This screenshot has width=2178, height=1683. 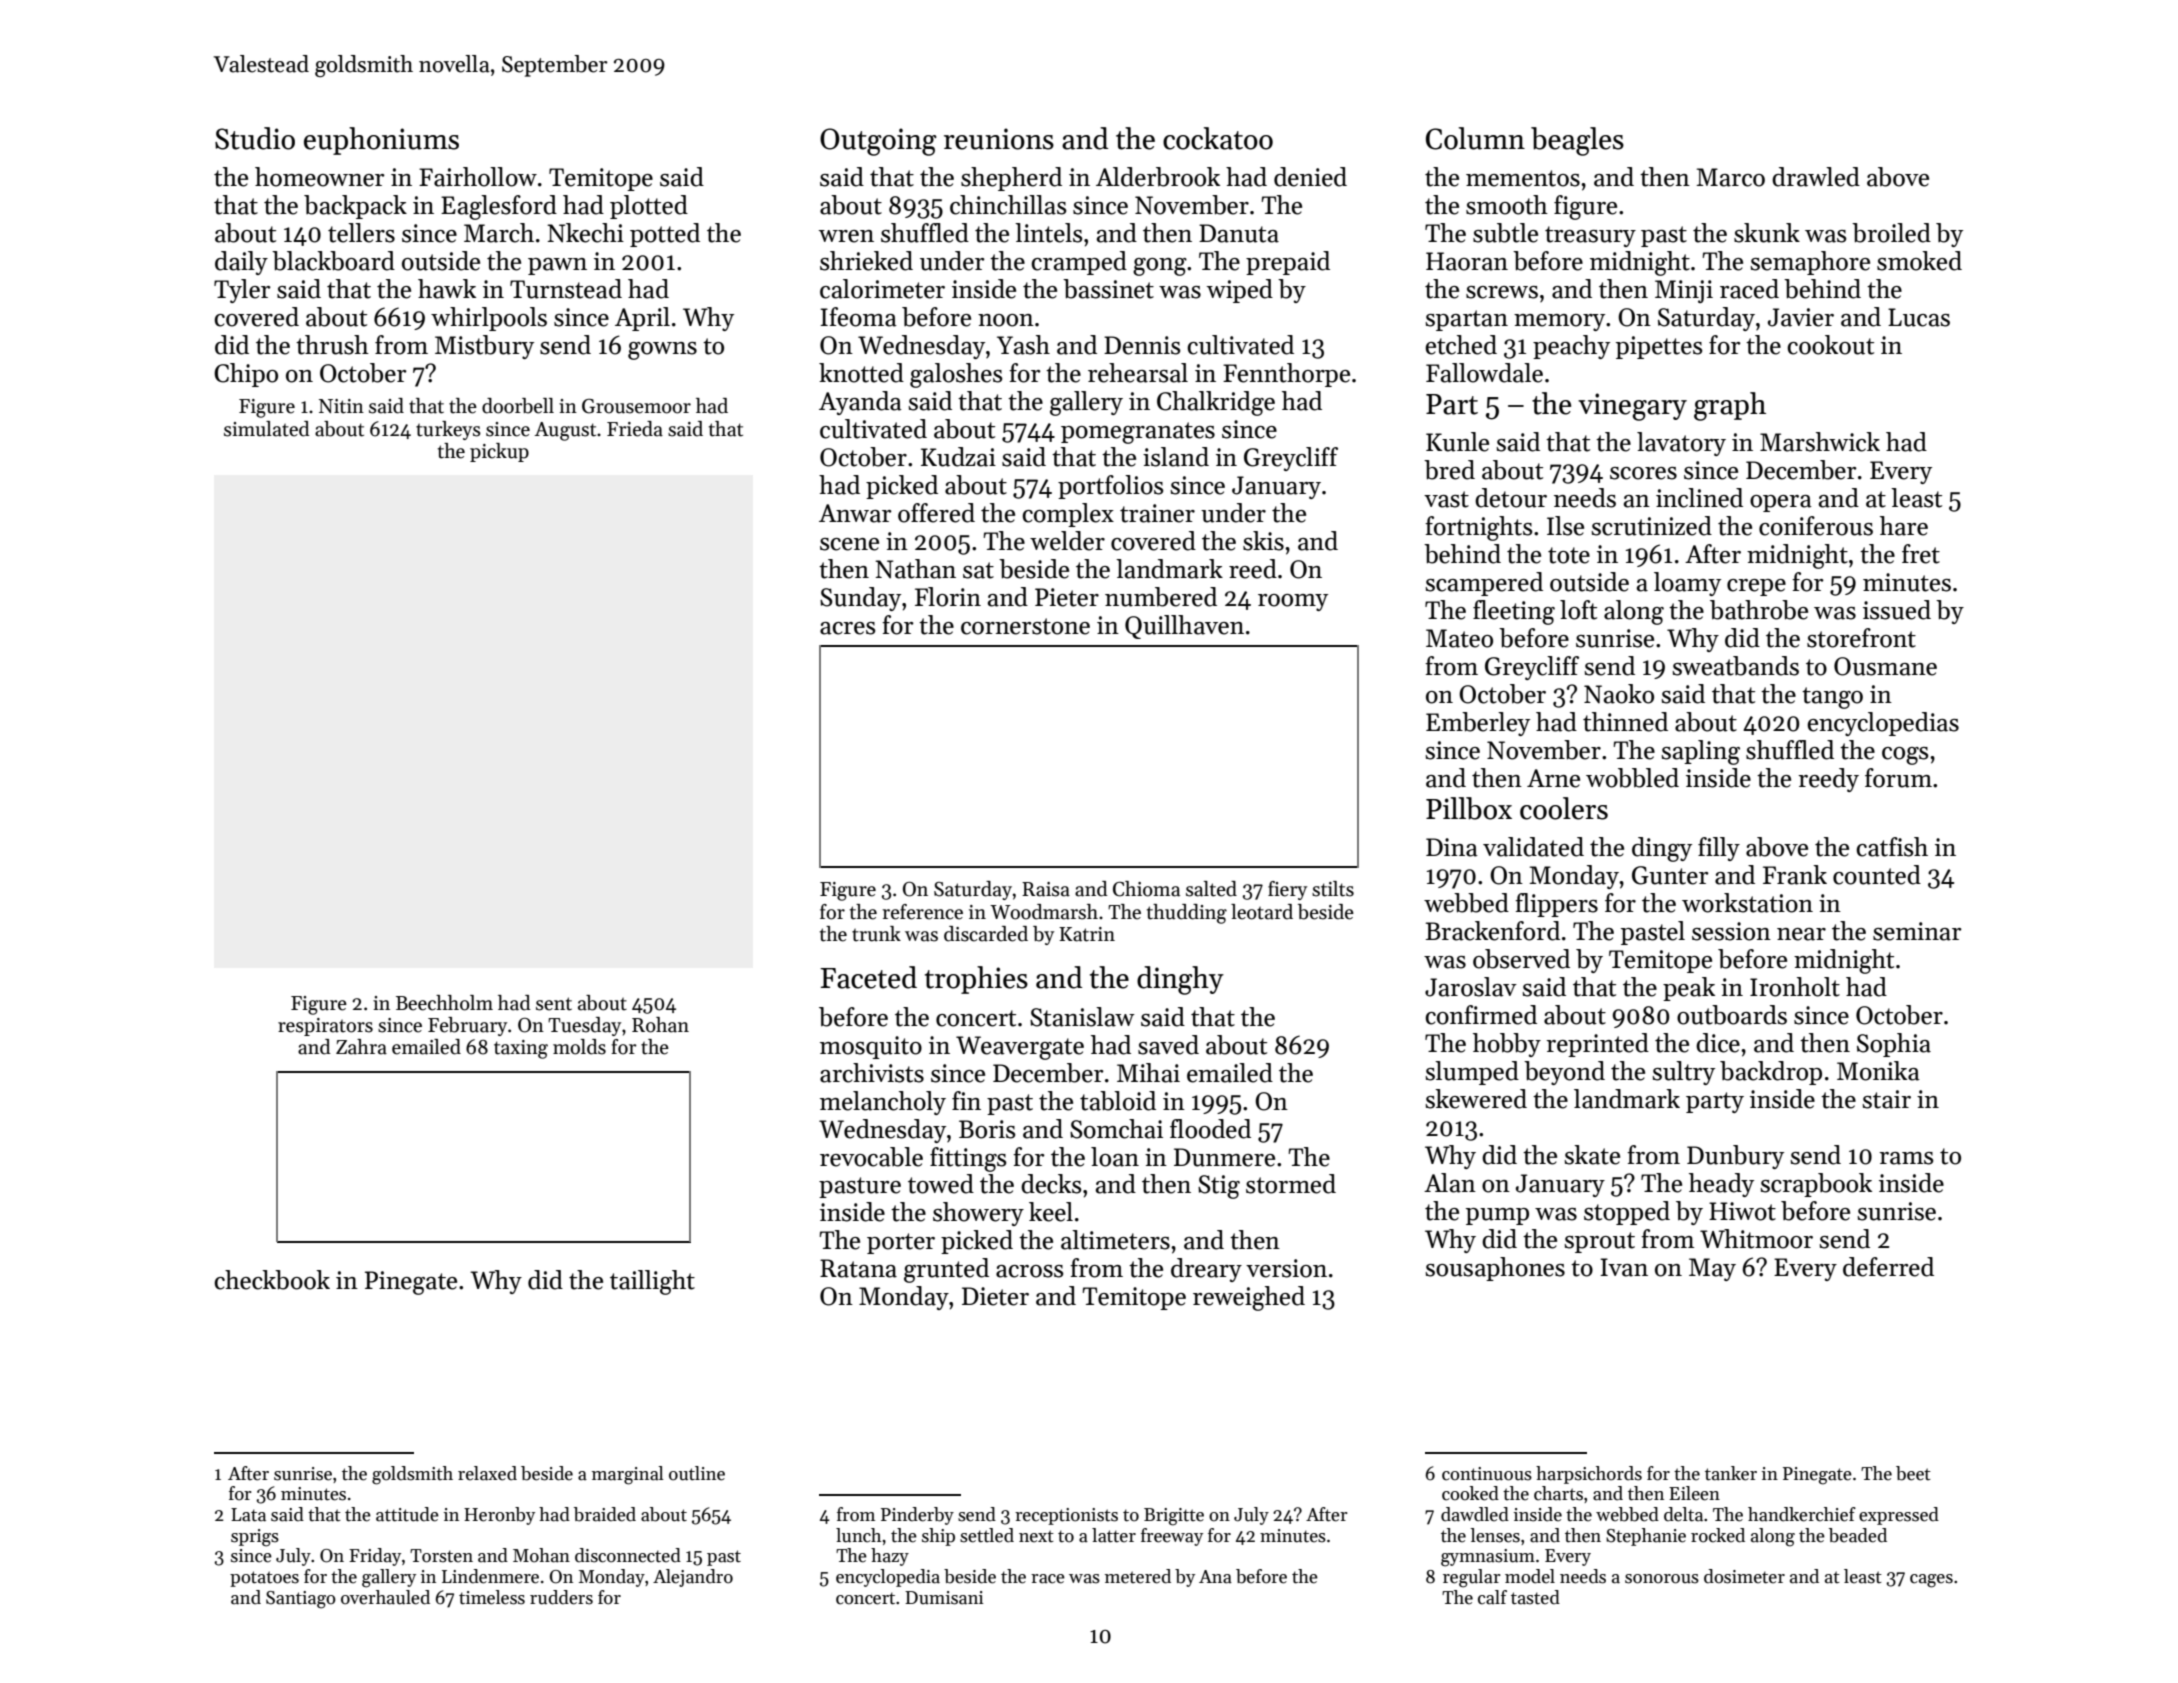 I want to click on model, so click(x=1530, y=1576).
